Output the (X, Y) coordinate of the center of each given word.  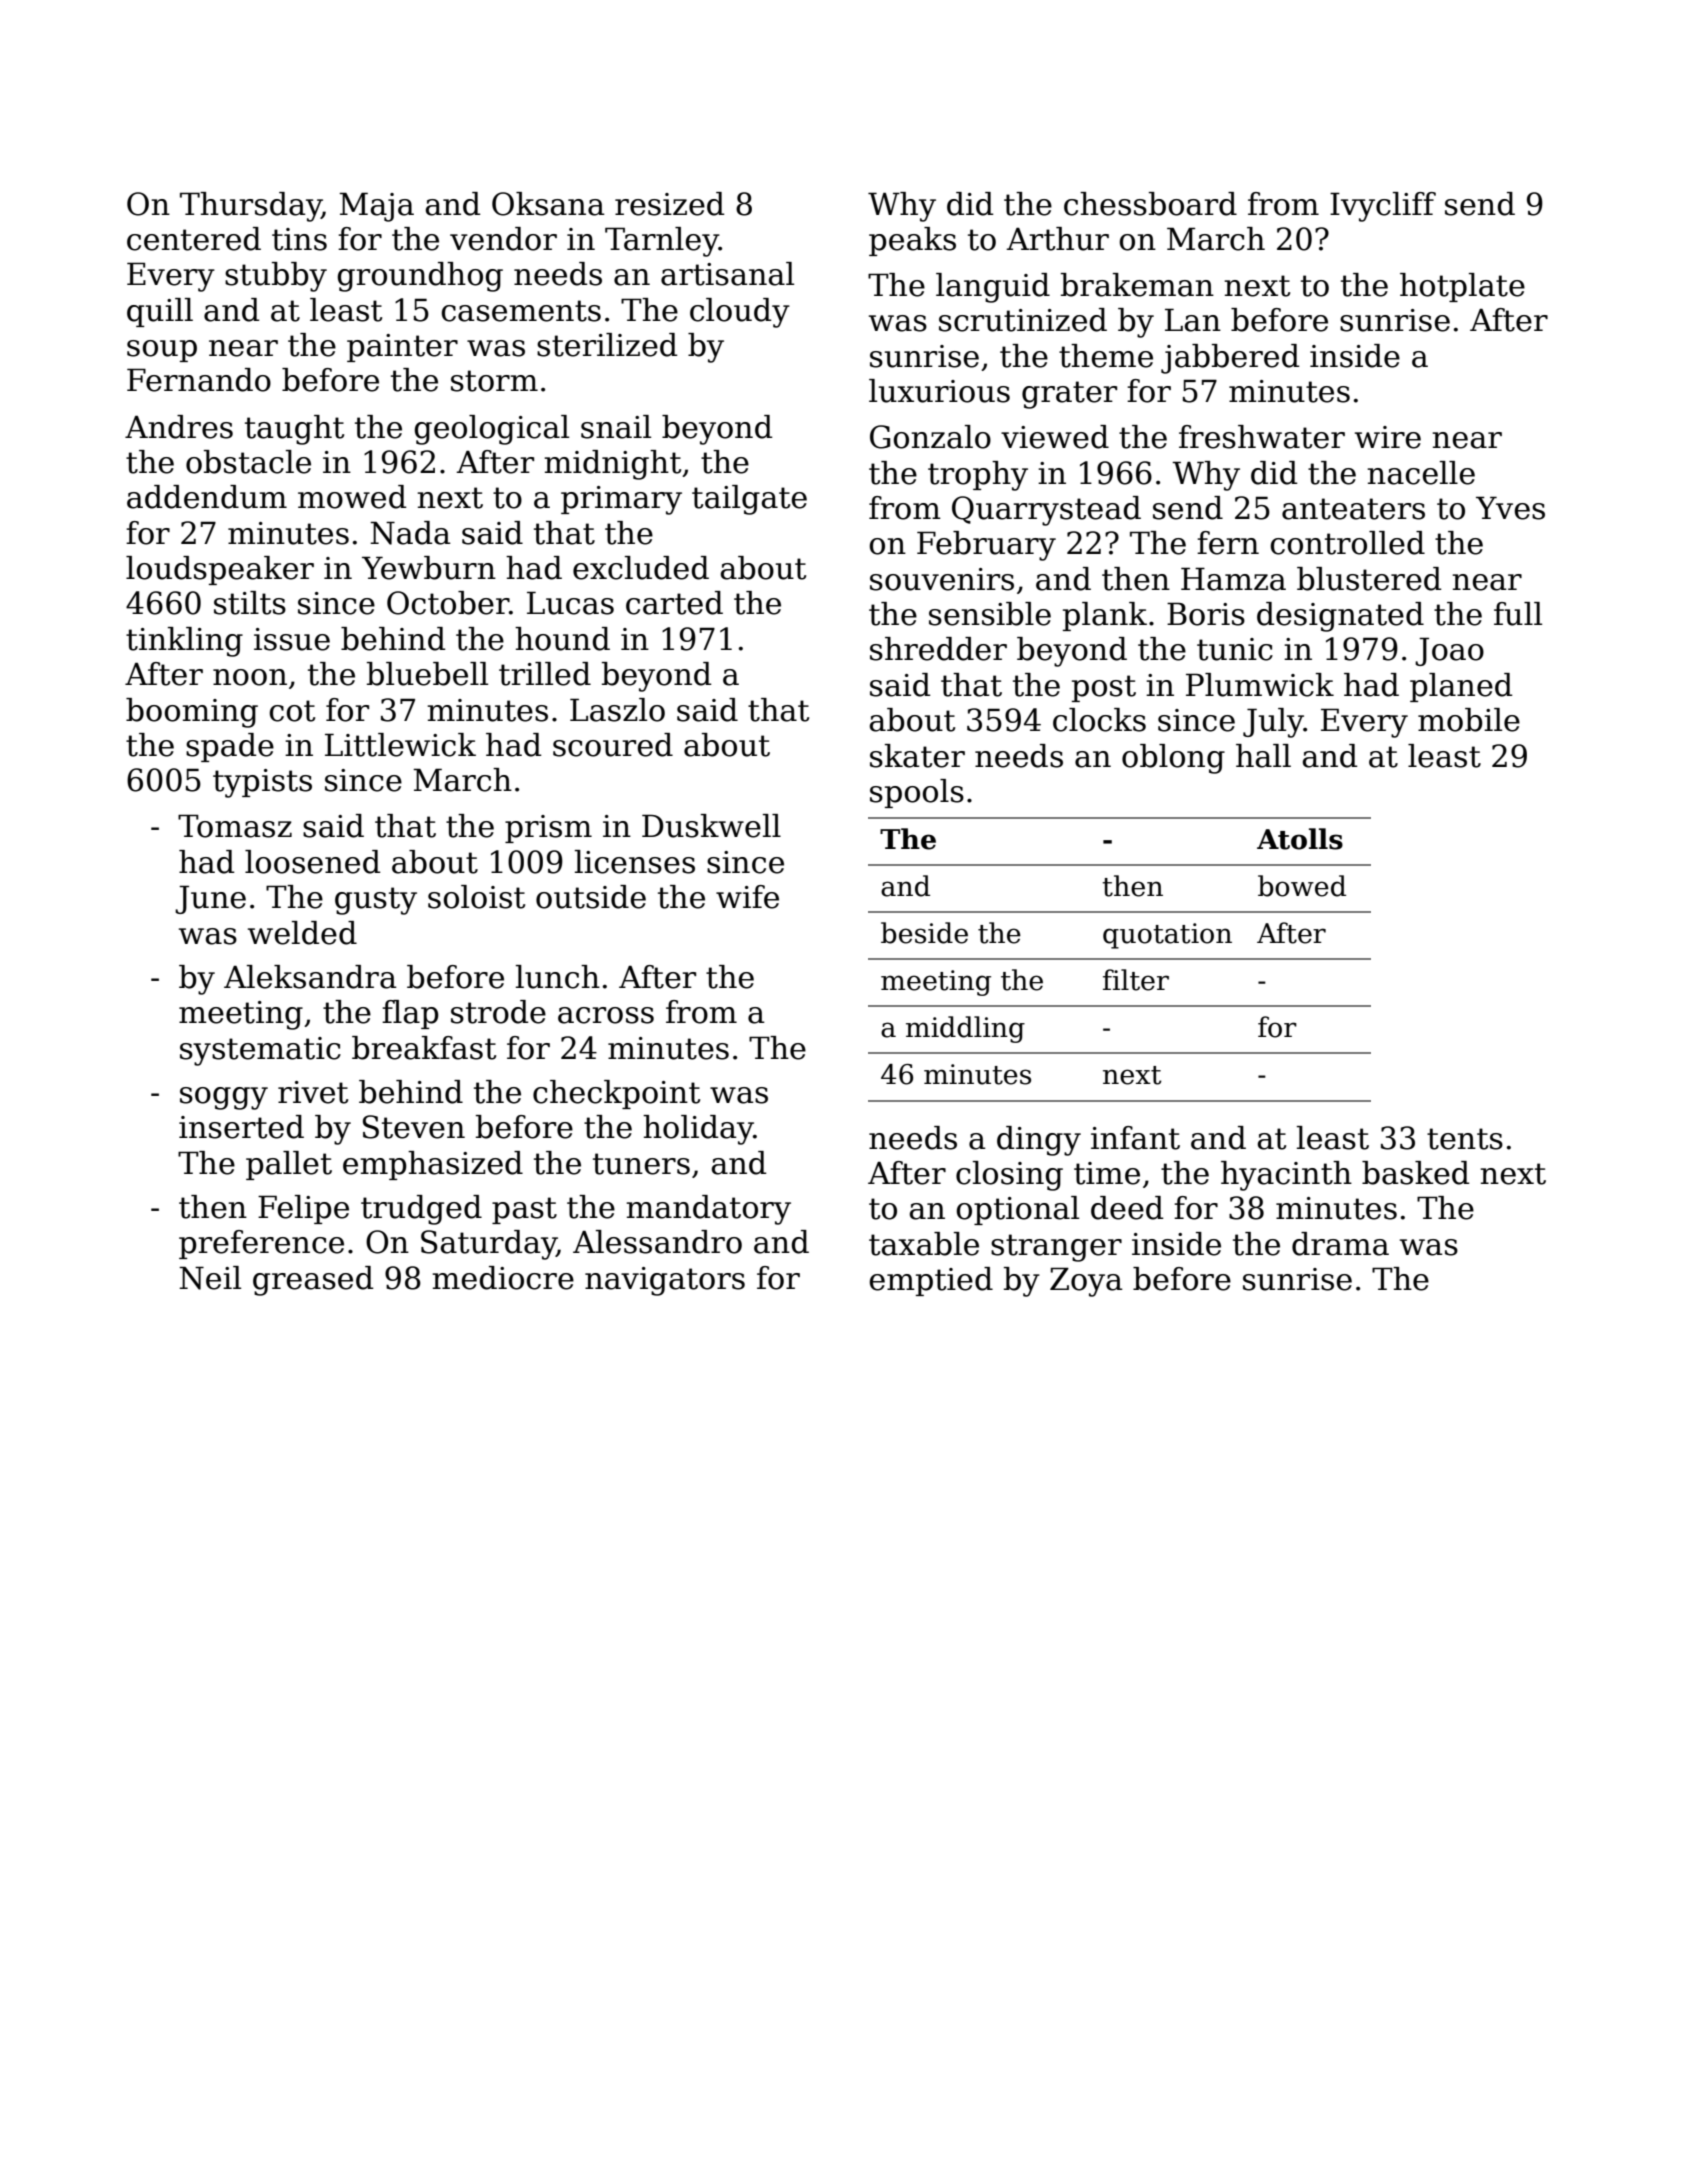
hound (562, 639)
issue (292, 639)
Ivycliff (1383, 207)
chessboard (1150, 204)
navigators (665, 1281)
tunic (1235, 649)
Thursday (251, 207)
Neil (210, 1278)
